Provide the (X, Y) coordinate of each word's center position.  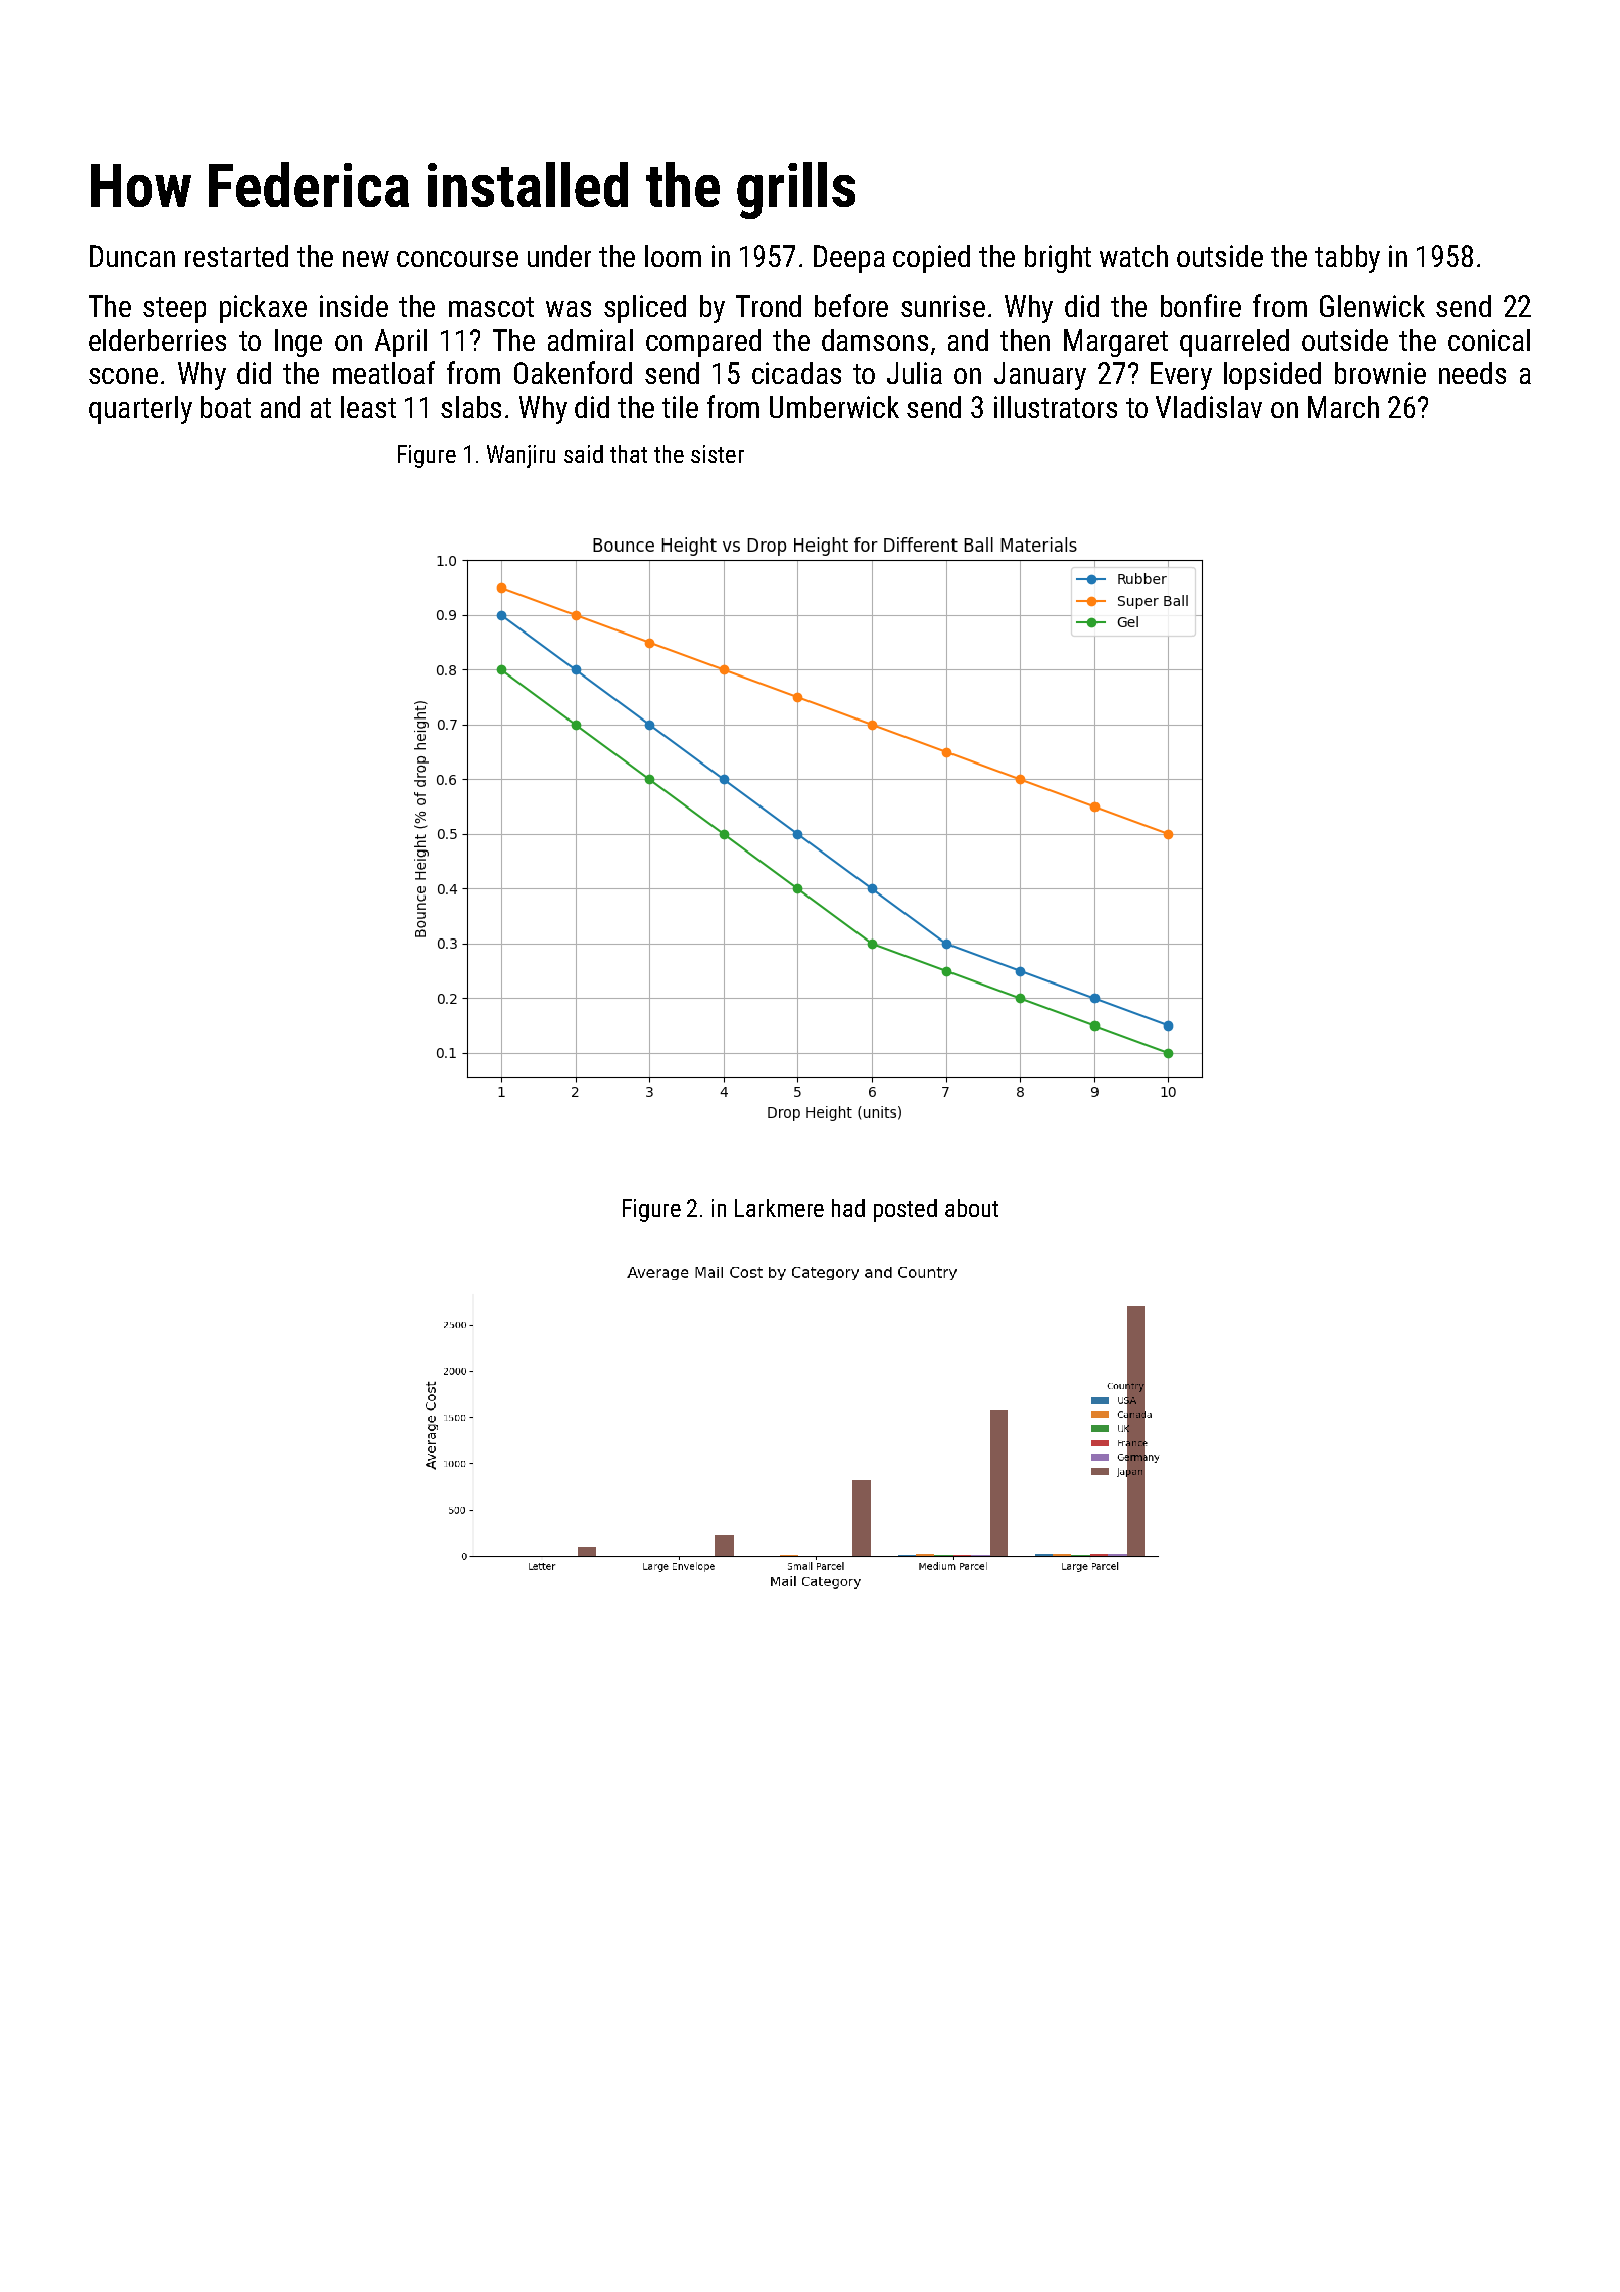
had (848, 1208)
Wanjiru (521, 456)
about (971, 1208)
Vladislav (1209, 407)
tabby (1347, 259)
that (628, 454)
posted (905, 1210)
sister (717, 454)
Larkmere (779, 1208)
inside (354, 306)
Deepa (849, 259)
